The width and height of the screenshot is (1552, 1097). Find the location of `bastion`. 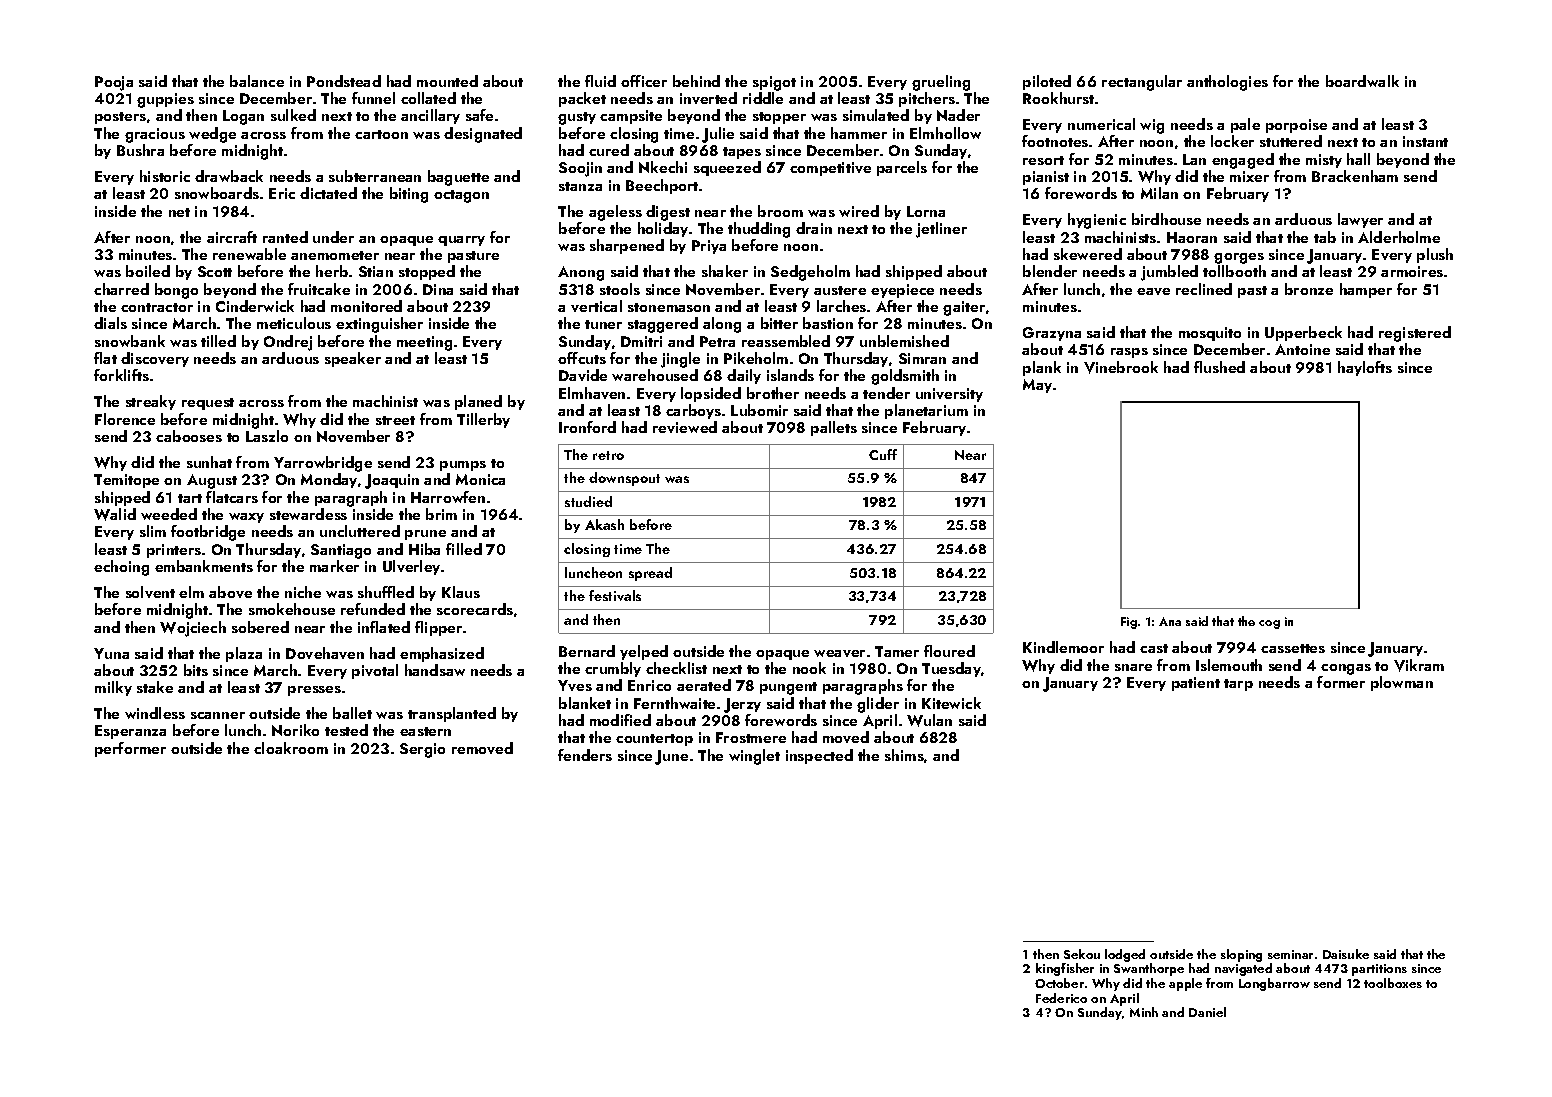

bastion is located at coordinates (828, 323).
